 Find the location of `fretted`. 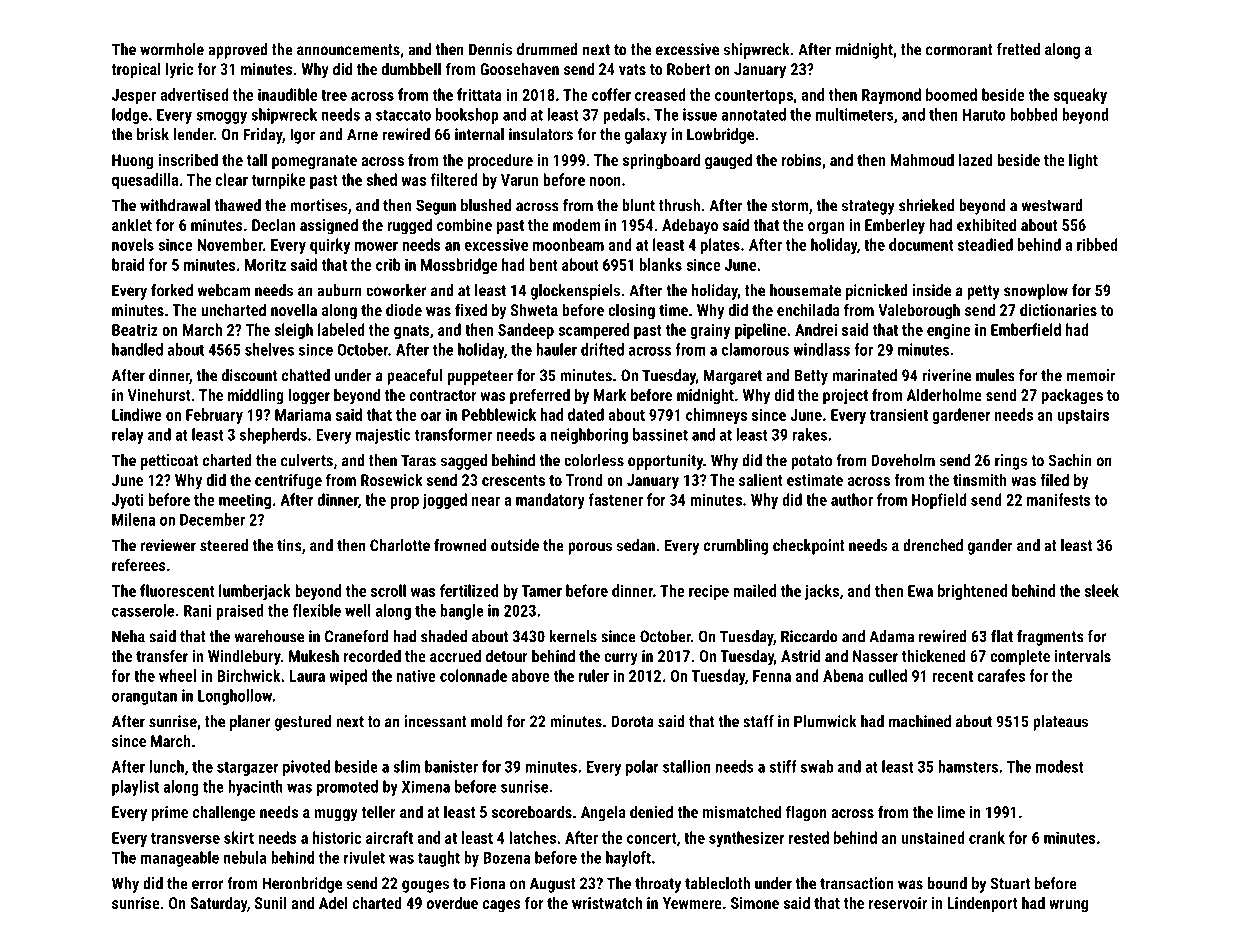

fretted is located at coordinates (1018, 49).
